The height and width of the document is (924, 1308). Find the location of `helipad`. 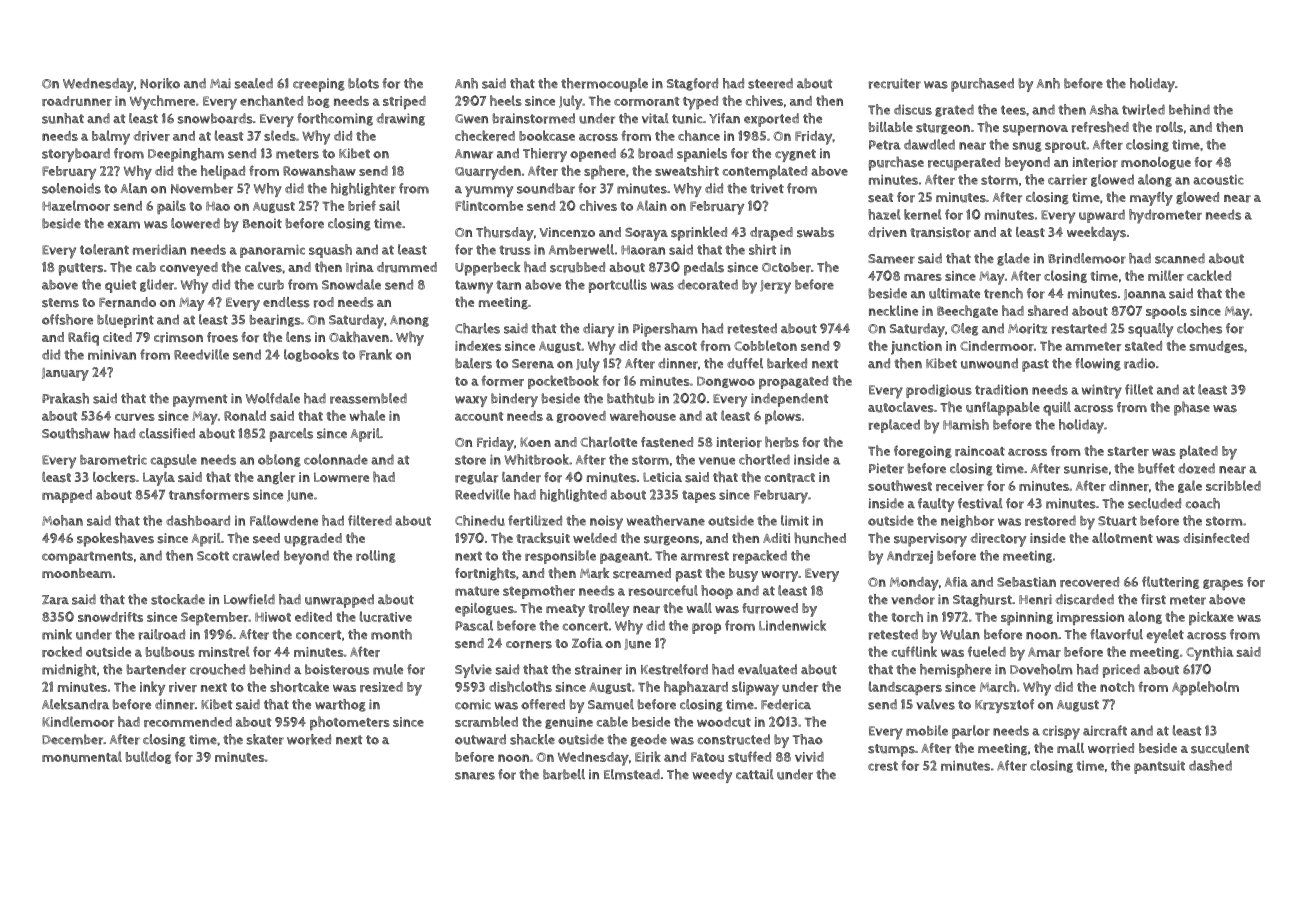

helipad is located at coordinates (223, 172).
